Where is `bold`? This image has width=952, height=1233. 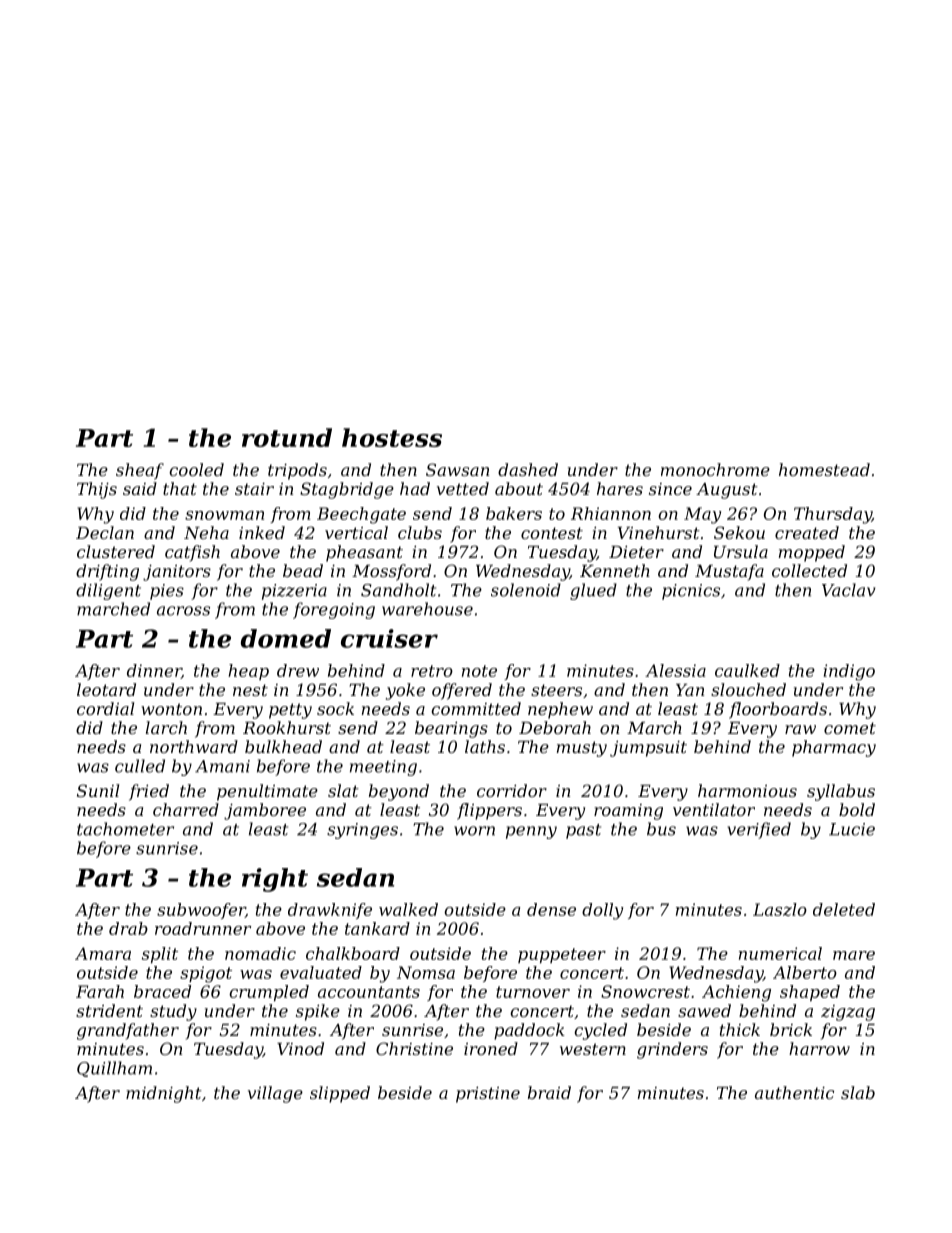 bold is located at coordinates (857, 809).
